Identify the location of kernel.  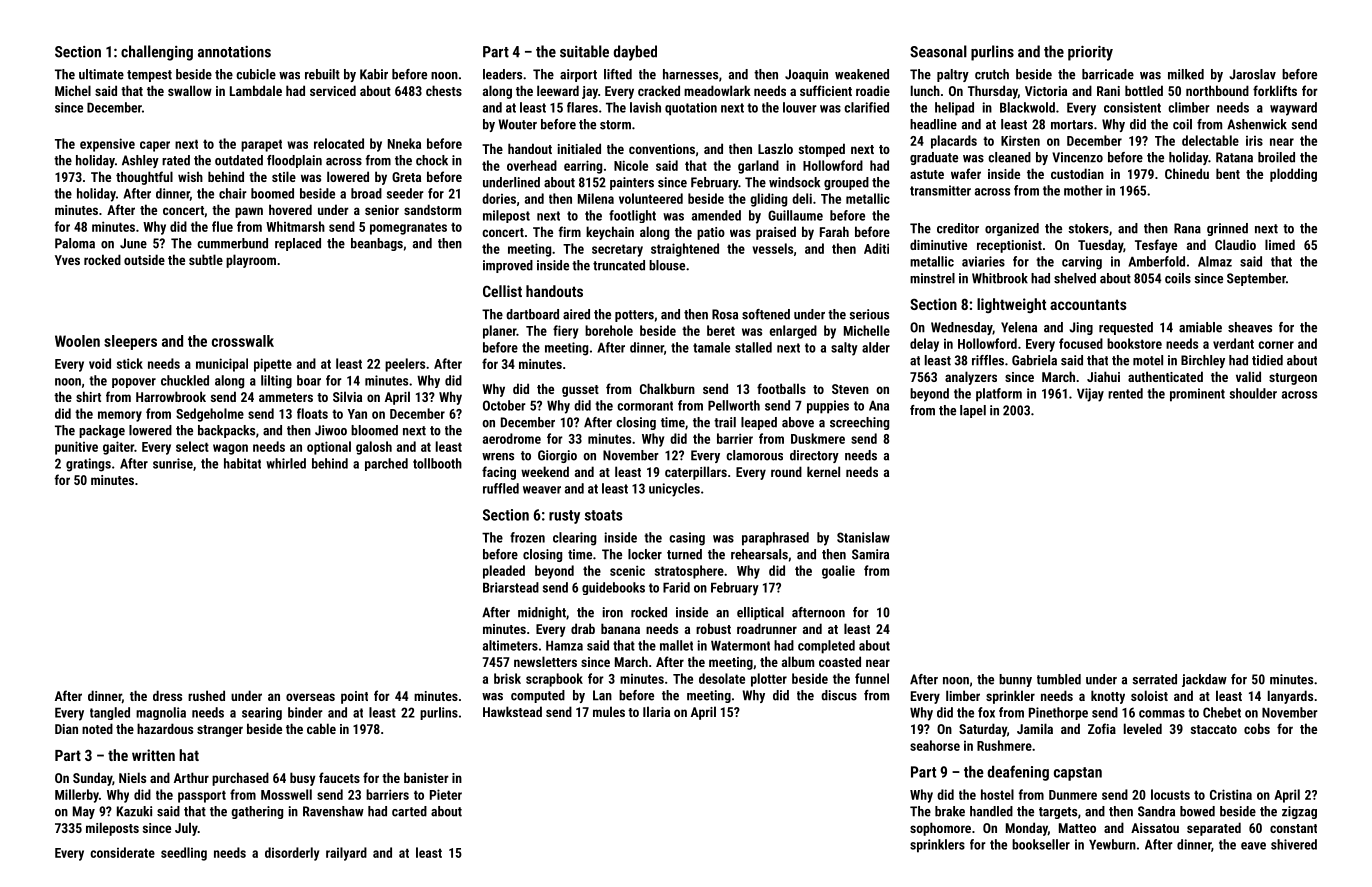
(823, 471).
